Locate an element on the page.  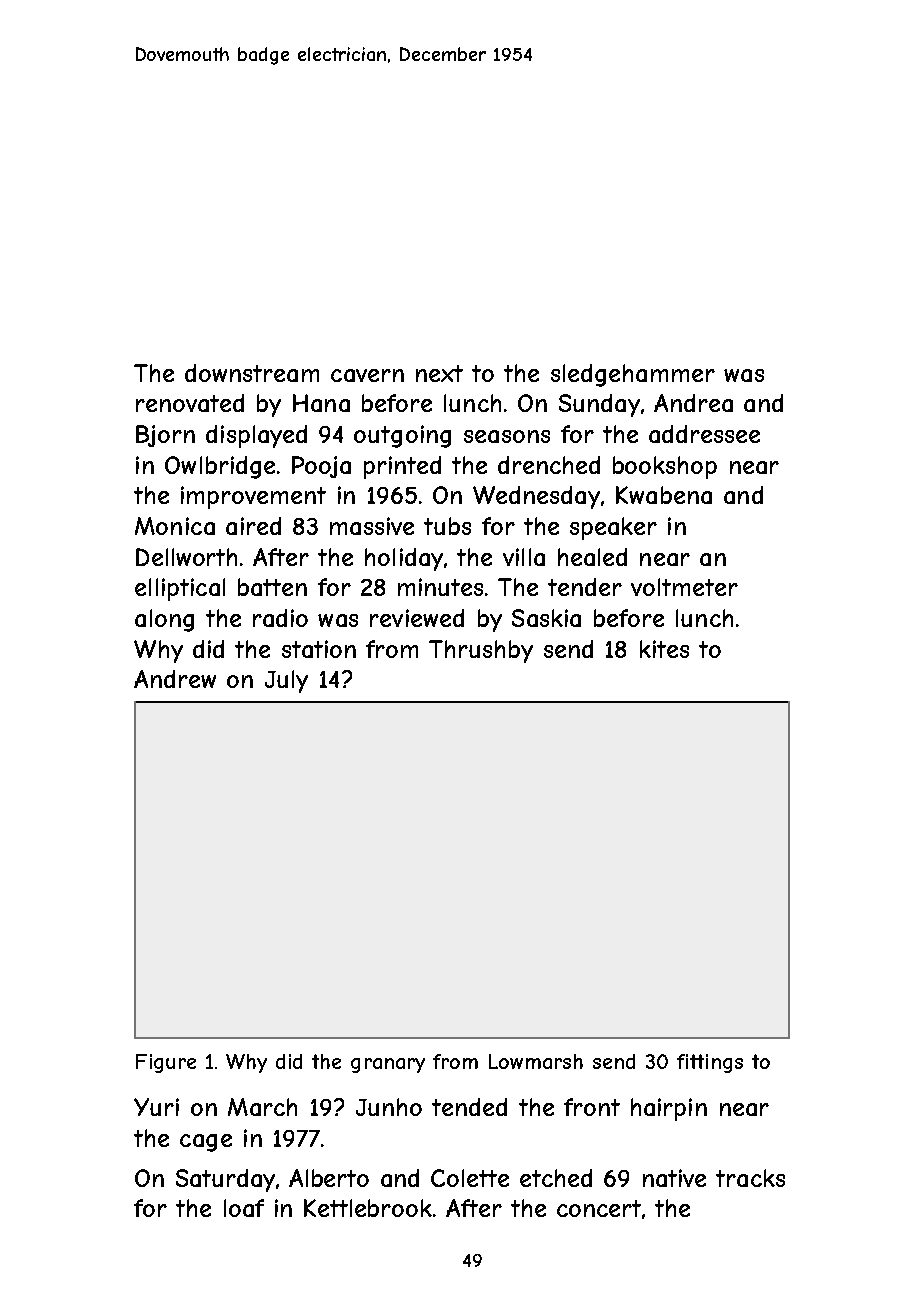
Andrew is located at coordinates (175, 679).
